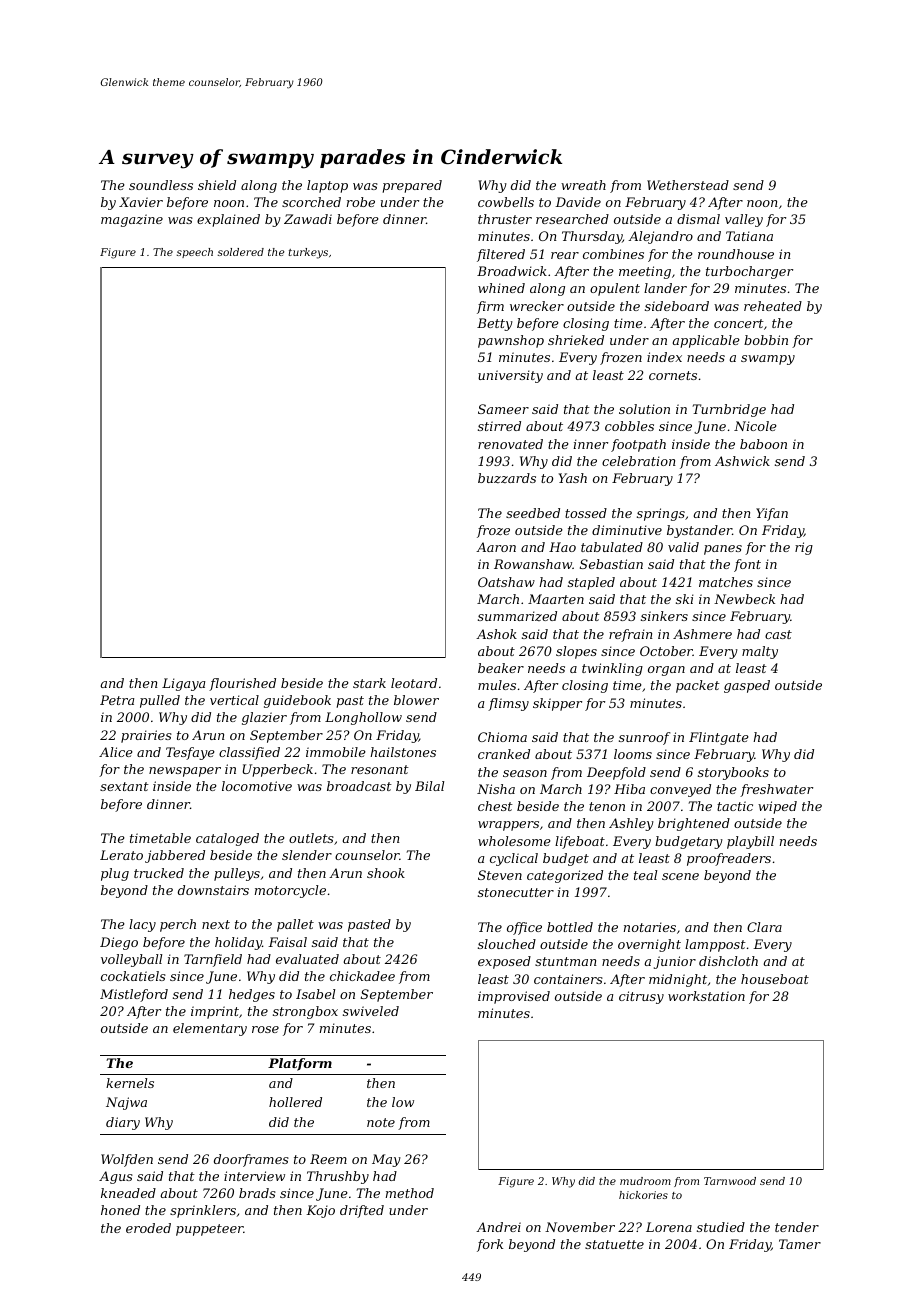  Describe the element at coordinates (336, 752) in the screenshot. I see `immobile` at that location.
